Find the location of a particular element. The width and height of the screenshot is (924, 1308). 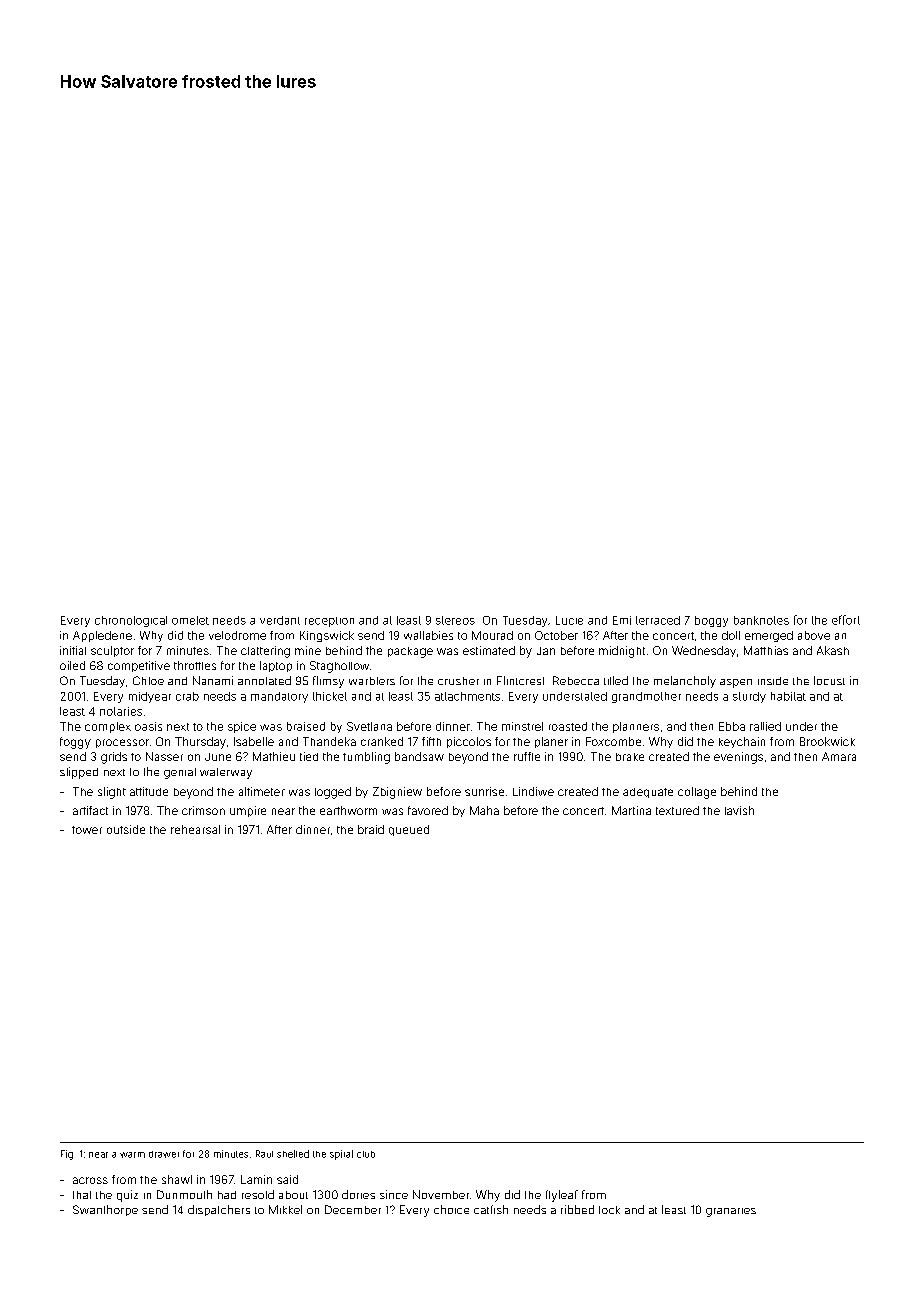

Mourad is located at coordinates (492, 635).
